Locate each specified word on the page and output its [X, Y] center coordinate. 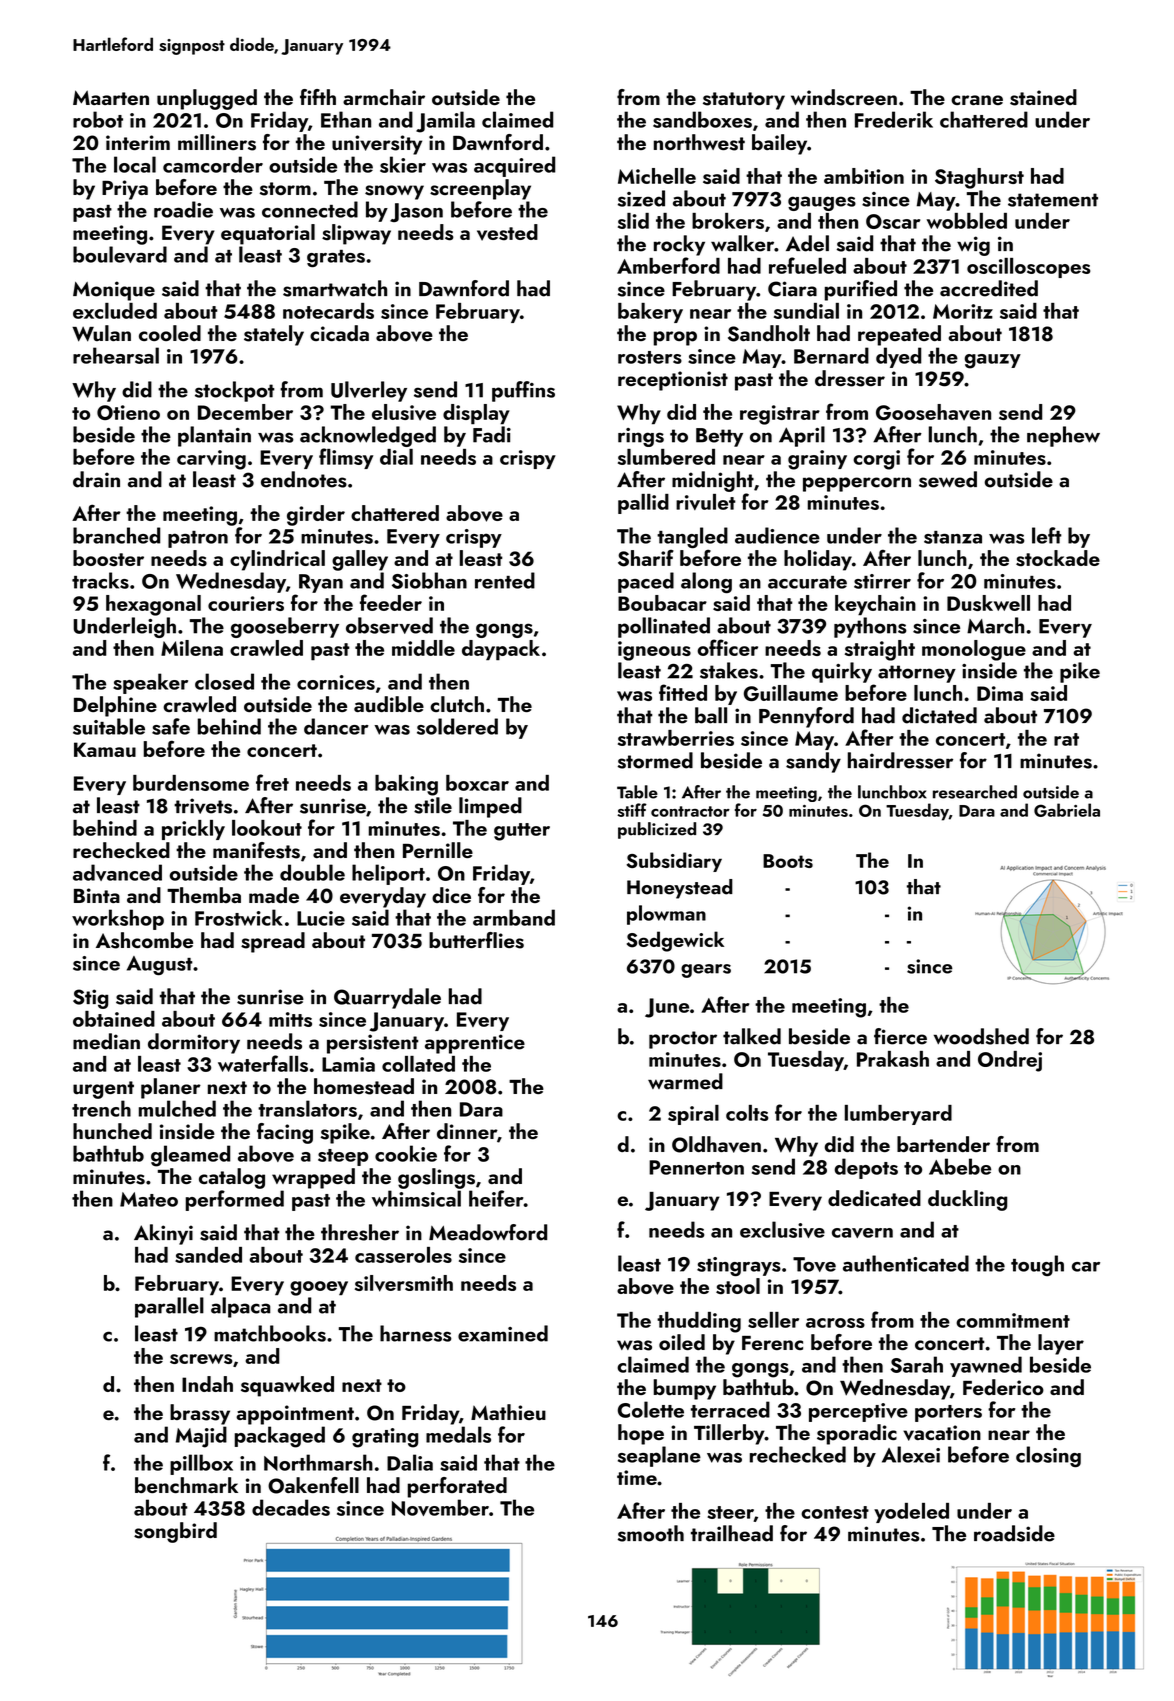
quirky [842, 672]
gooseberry [285, 627]
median [106, 1041]
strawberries [676, 738]
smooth [651, 1533]
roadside [1014, 1533]
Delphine [115, 706]
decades [291, 1507]
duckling [967, 1200]
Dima [1000, 693]
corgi [876, 460]
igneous [654, 651]
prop [675, 338]
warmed [685, 1081]
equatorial [268, 234]
